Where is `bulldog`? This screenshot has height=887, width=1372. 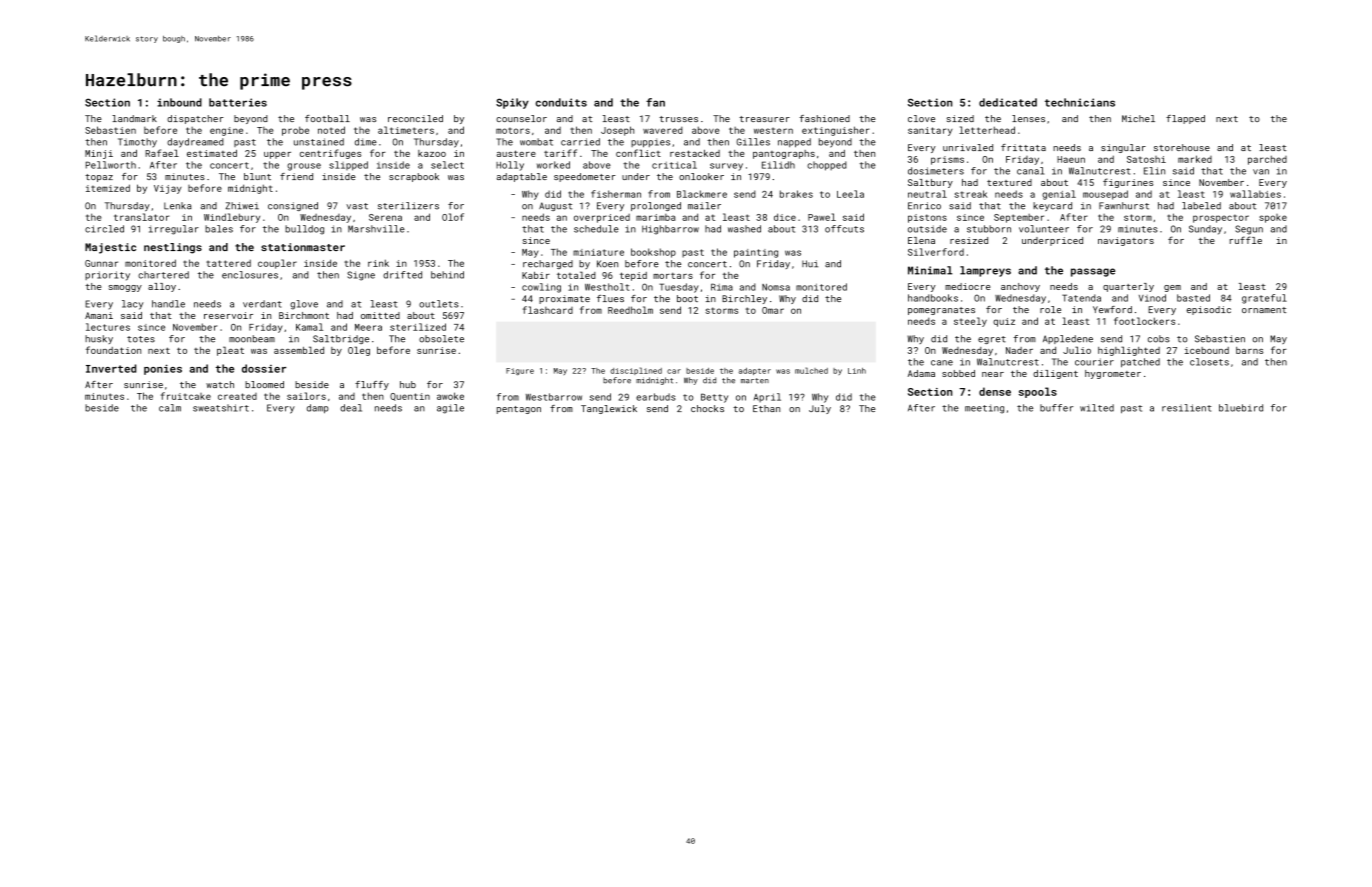
bulldog is located at coordinates (304, 230).
